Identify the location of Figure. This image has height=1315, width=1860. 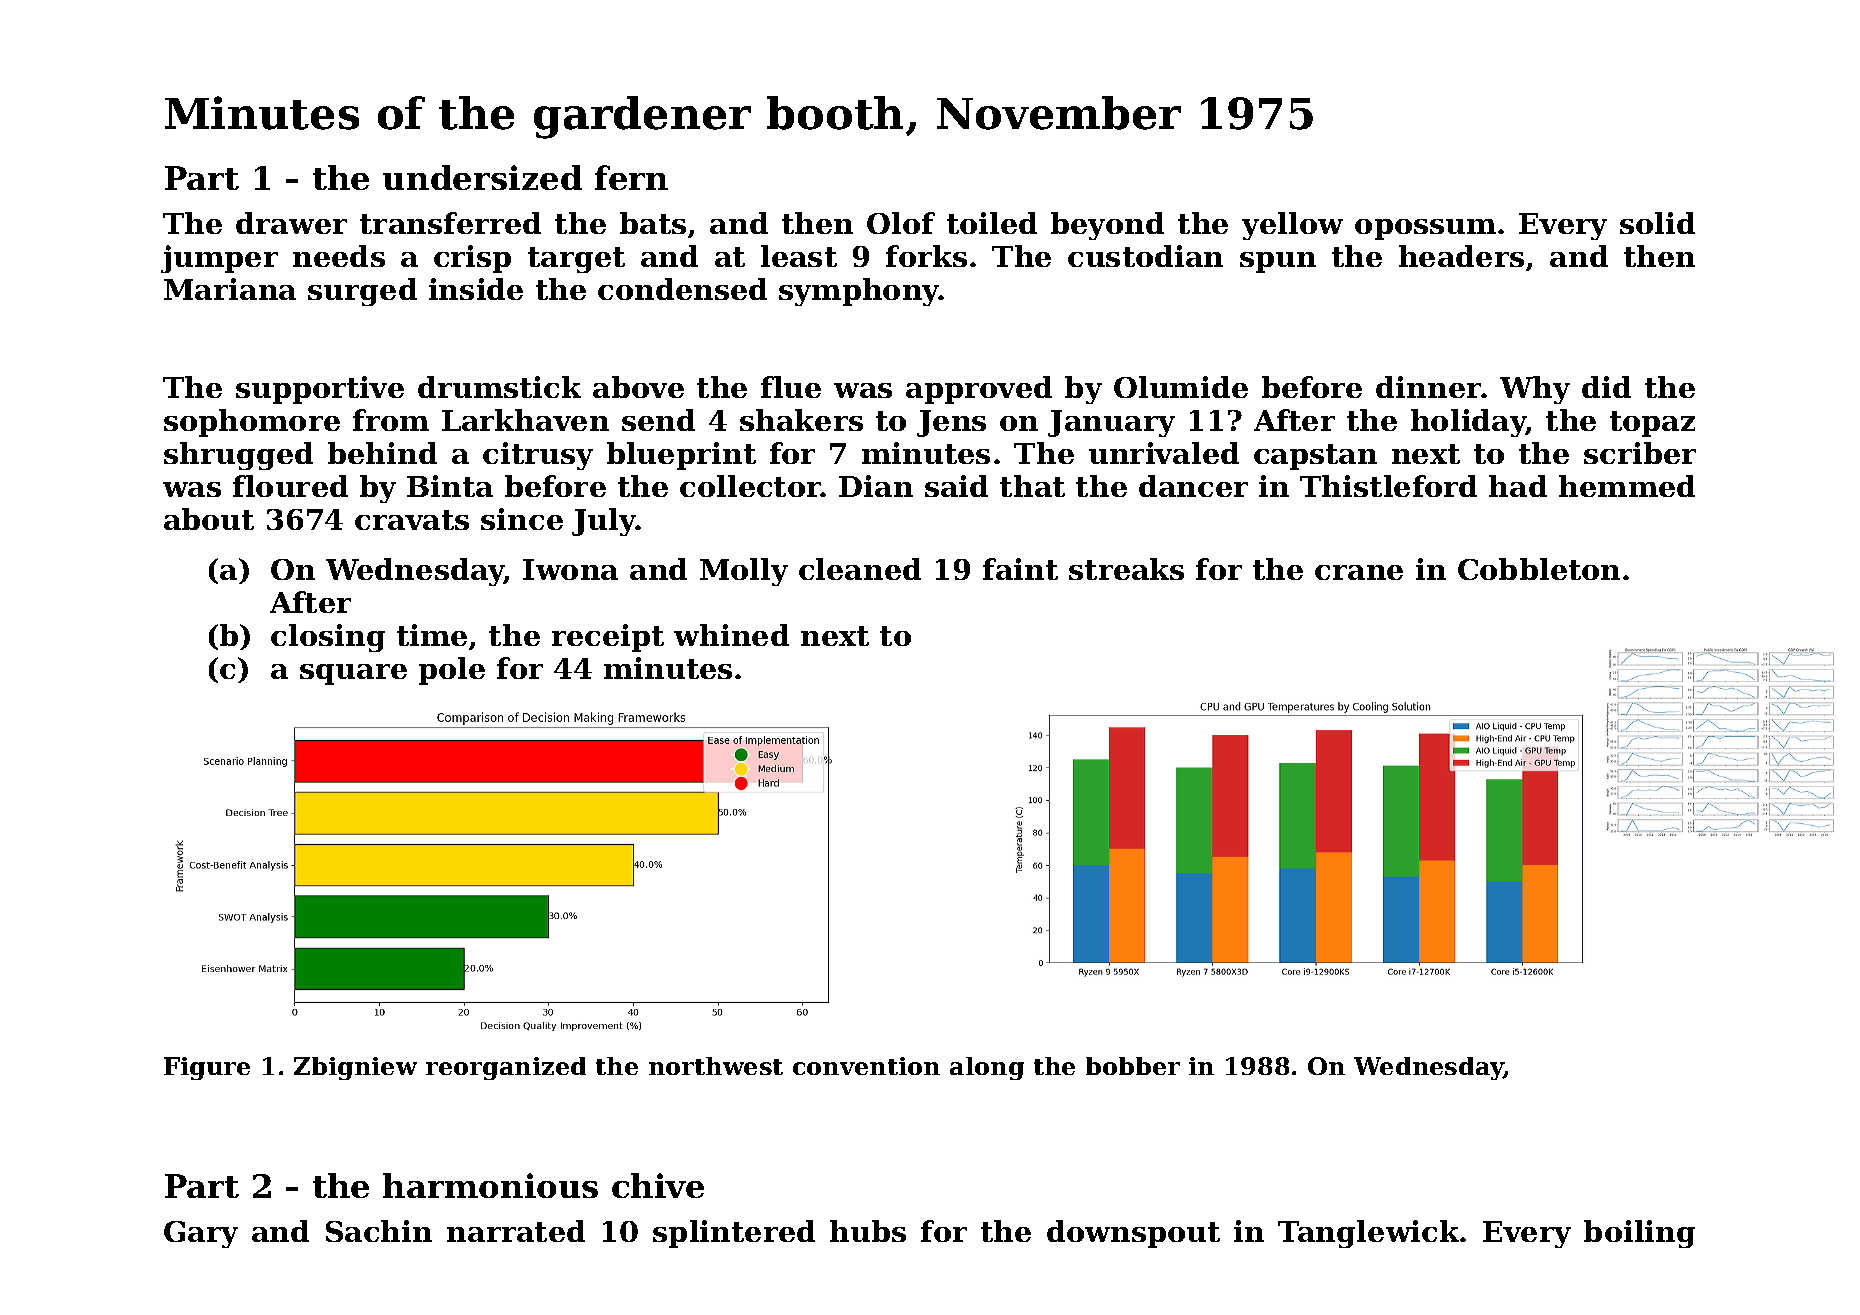
(207, 1068).
